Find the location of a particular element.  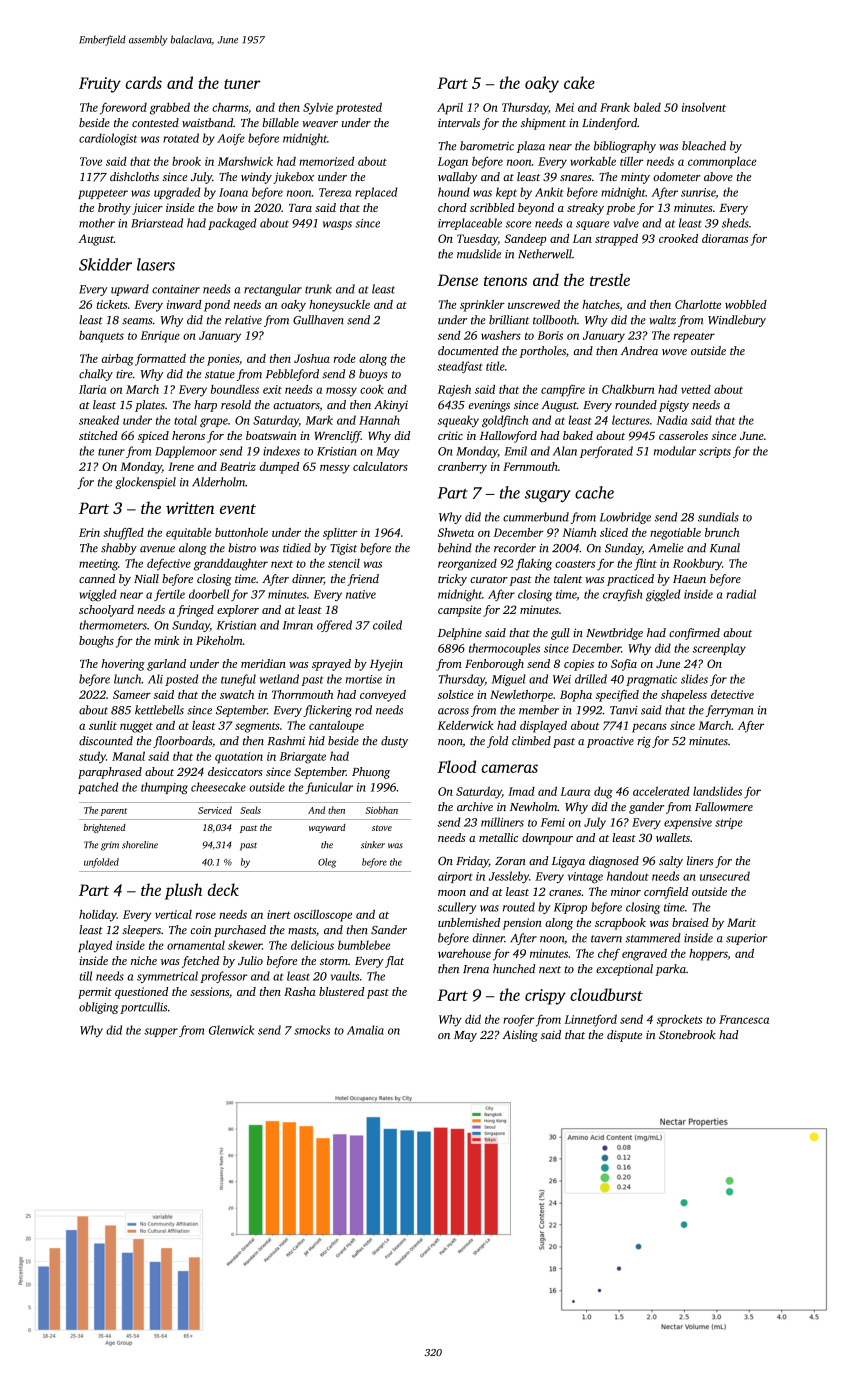

sheds is located at coordinates (735, 223).
